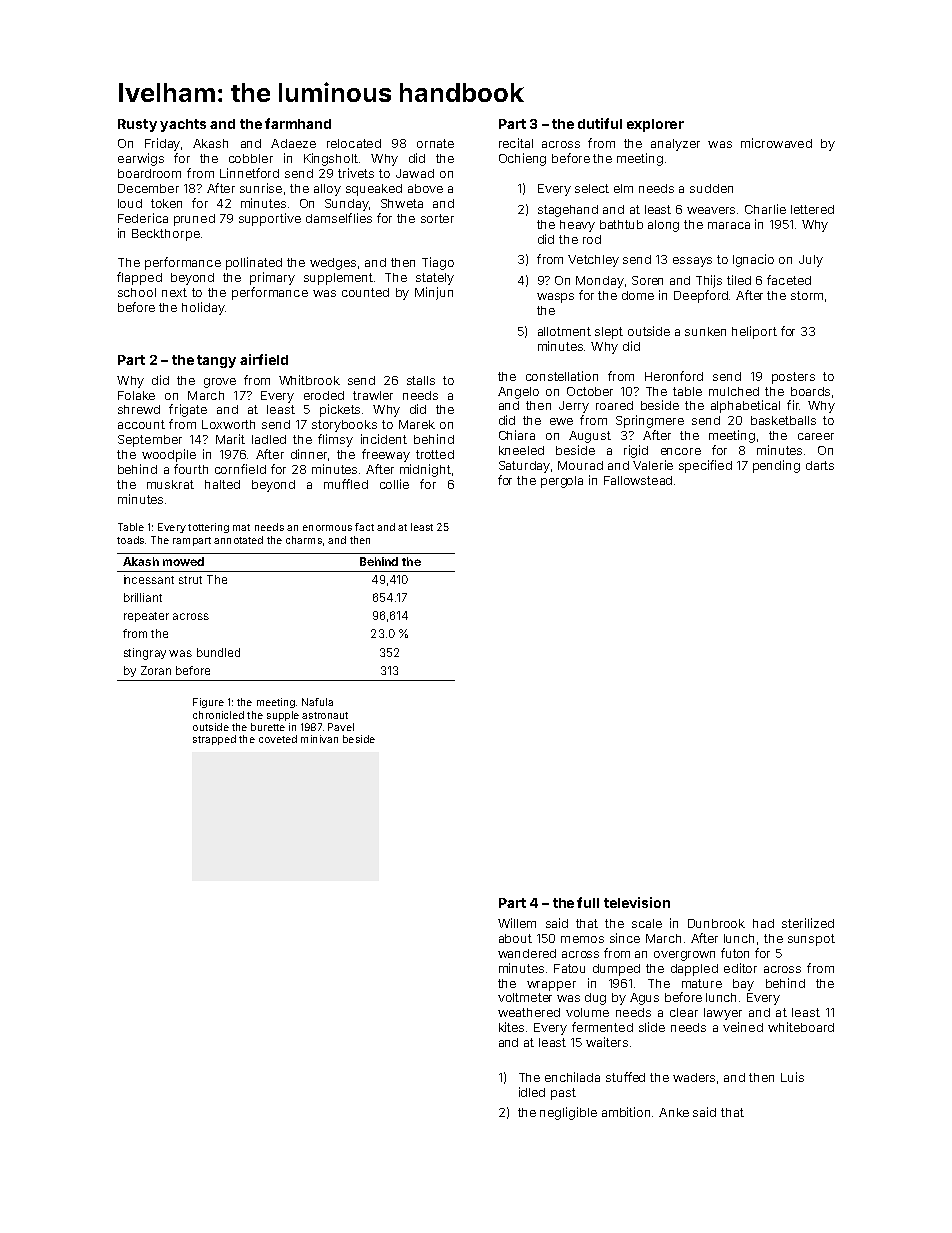 This screenshot has width=952, height=1233. I want to click on Anke, so click(674, 1112).
